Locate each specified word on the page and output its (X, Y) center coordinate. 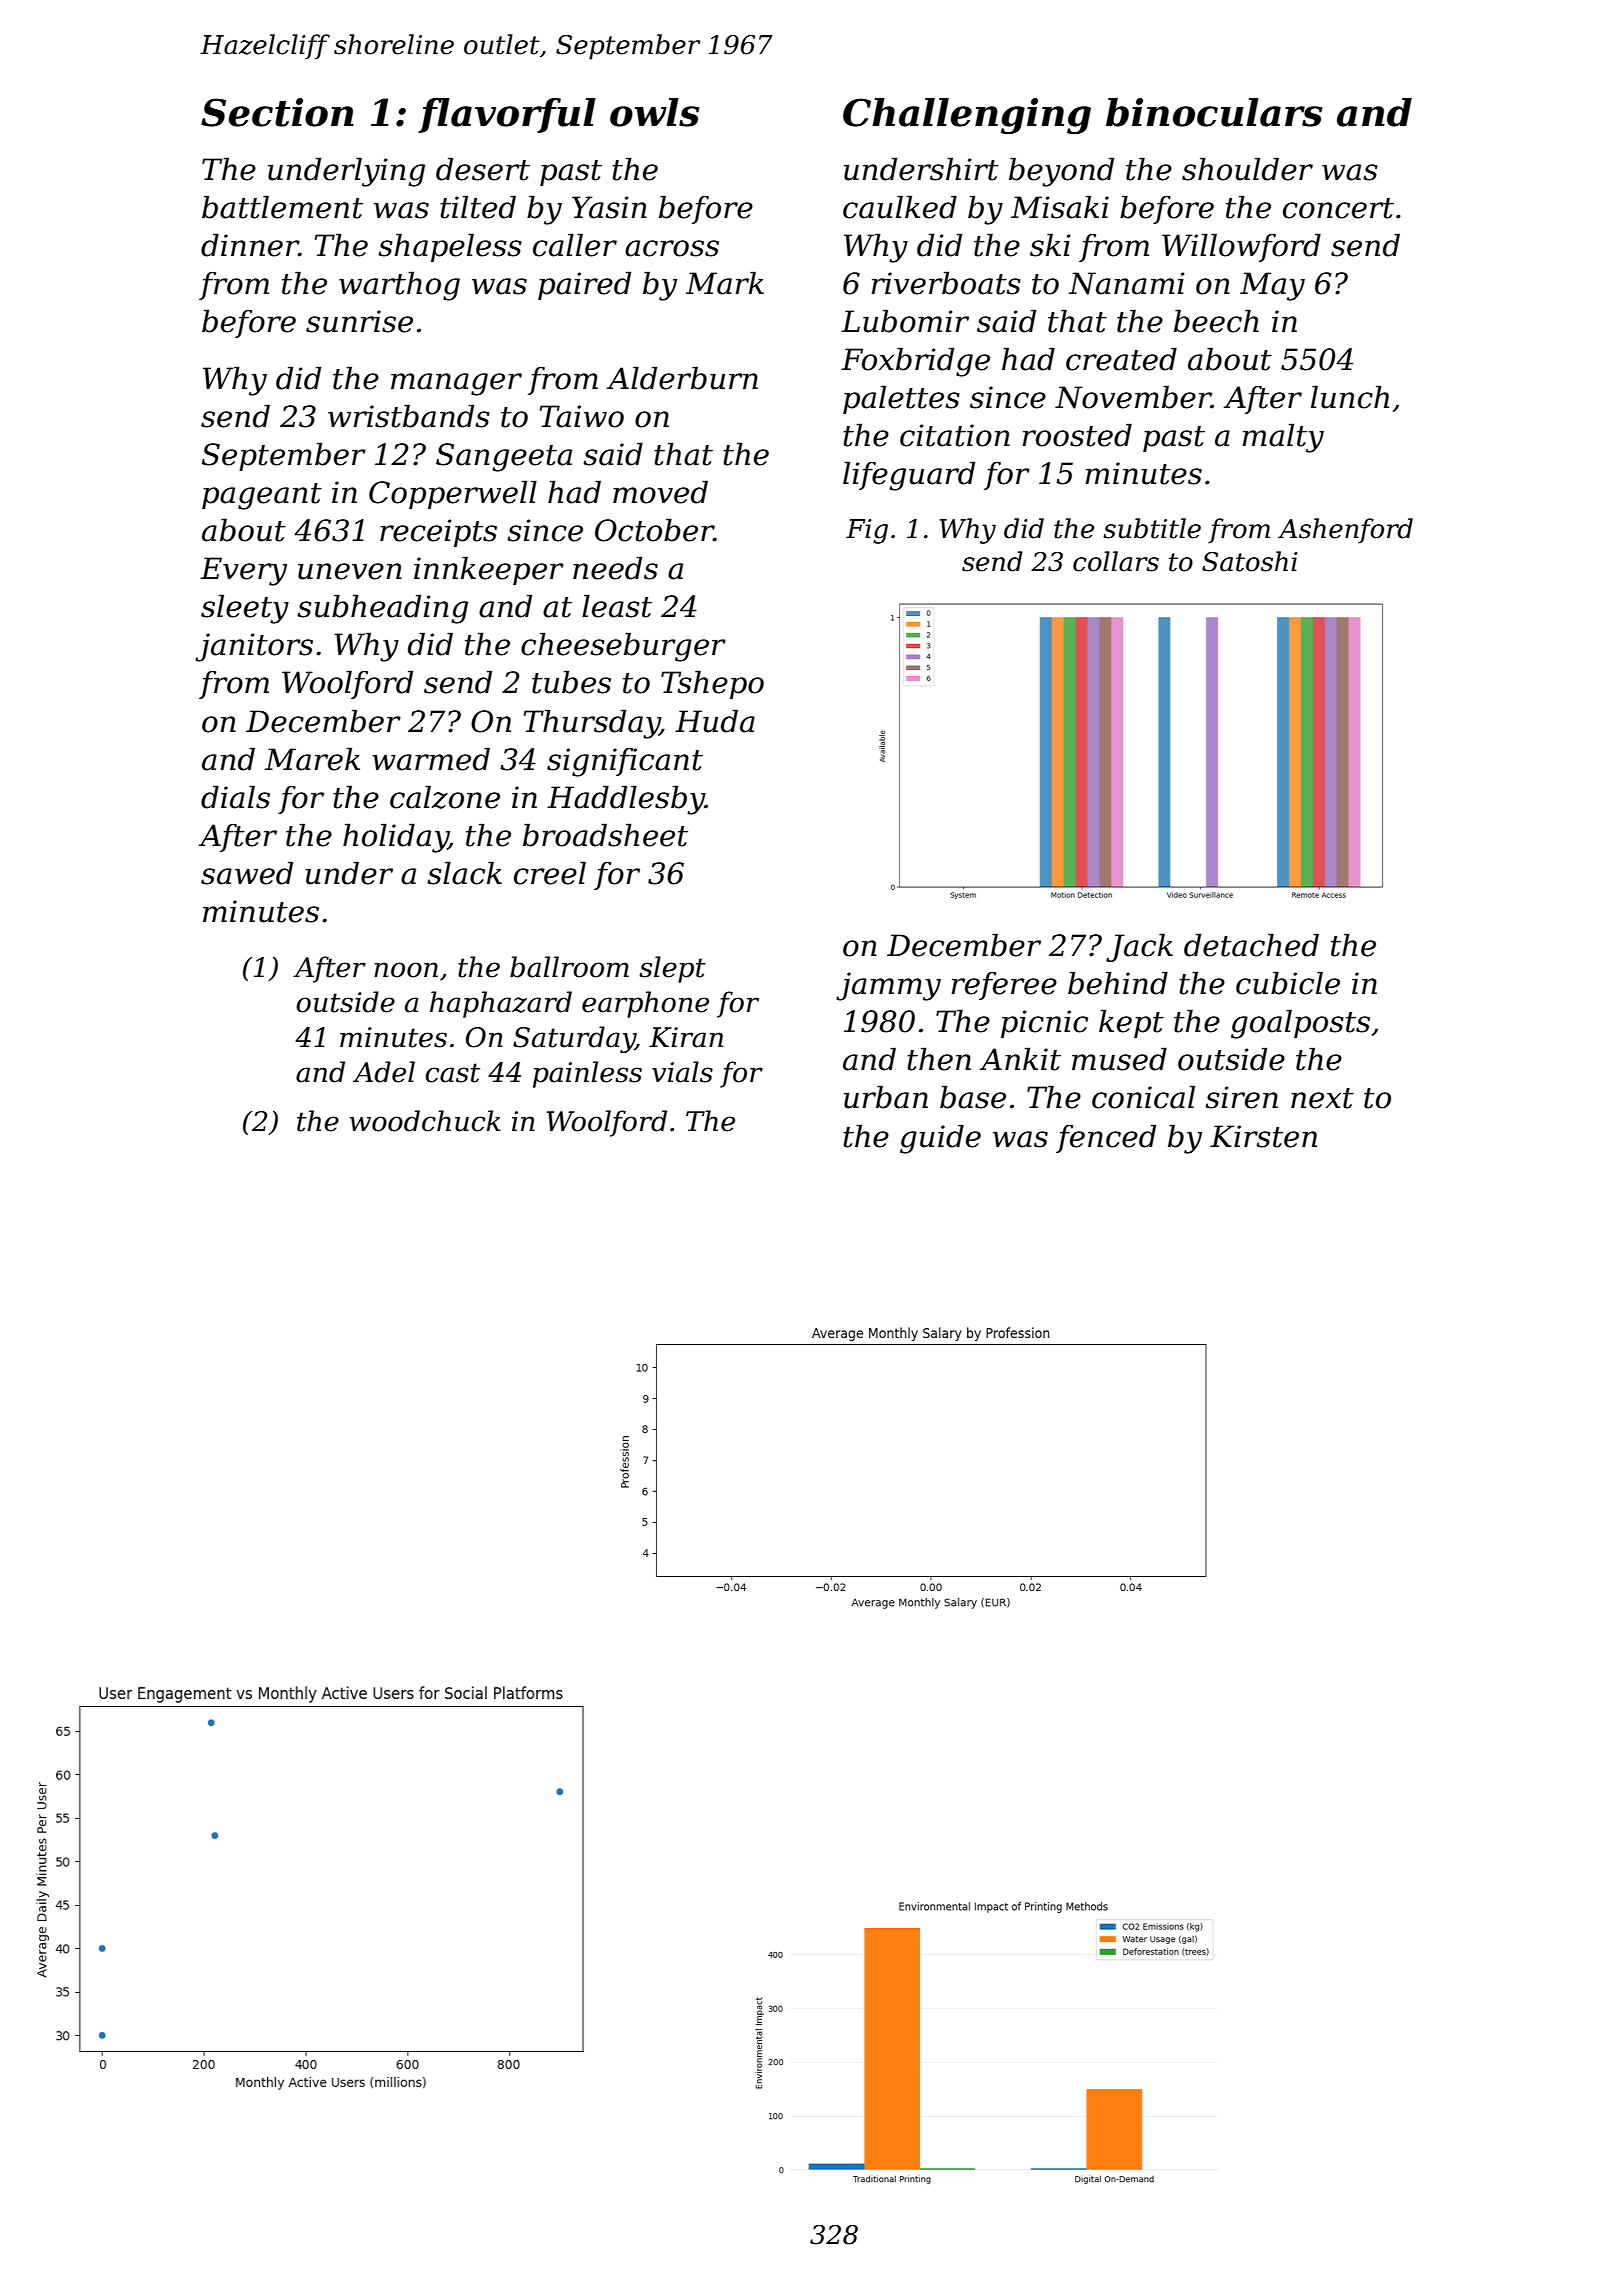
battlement (282, 207)
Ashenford (1345, 531)
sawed (247, 873)
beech (1216, 321)
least (617, 606)
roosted (1077, 435)
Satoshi (1250, 561)
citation (955, 435)
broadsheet (605, 835)
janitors (254, 647)
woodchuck (425, 1121)
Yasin (609, 207)
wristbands (409, 416)
